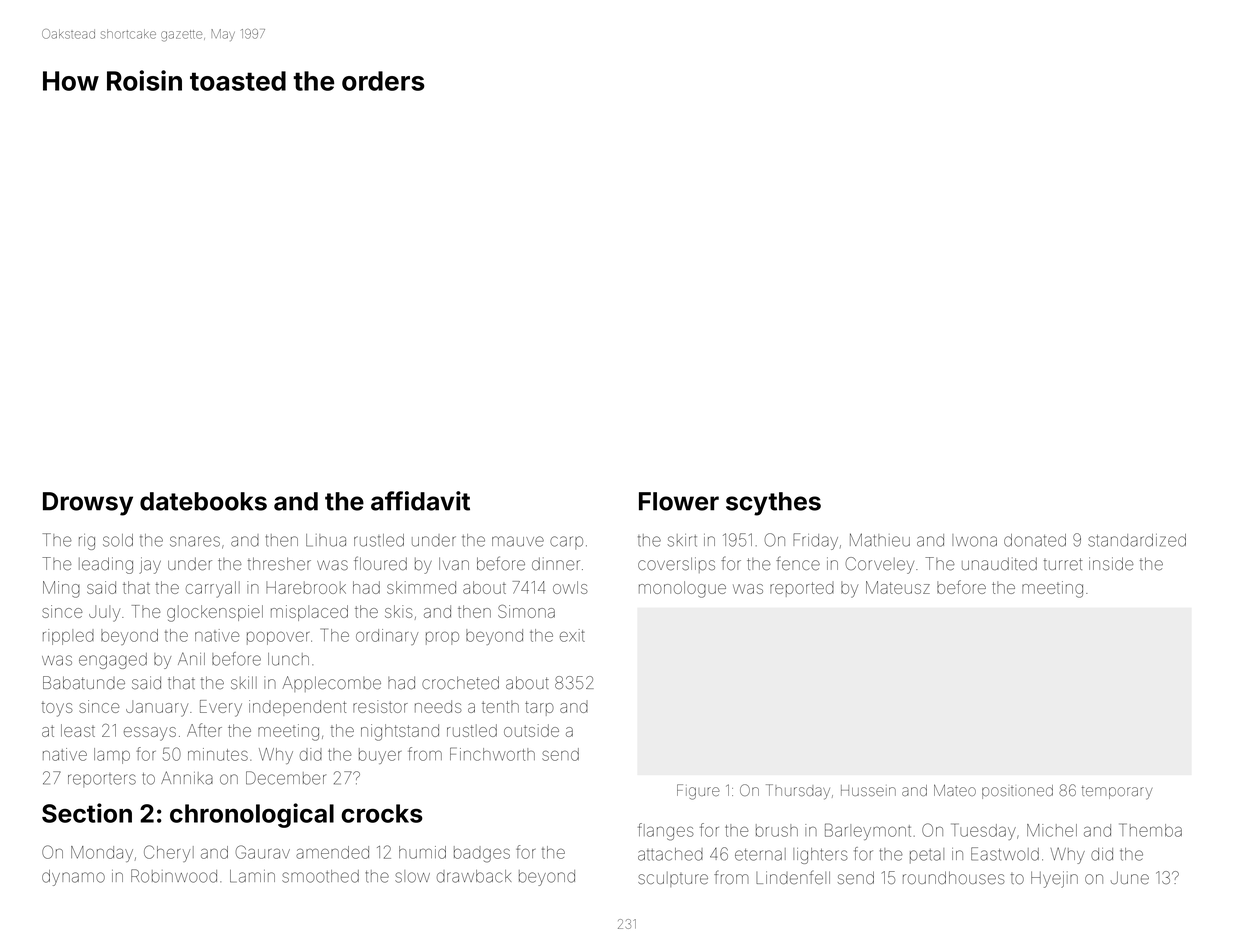 The height and width of the image is (952, 1233). Describe the element at coordinates (773, 504) in the image. I see `scythes` at that location.
